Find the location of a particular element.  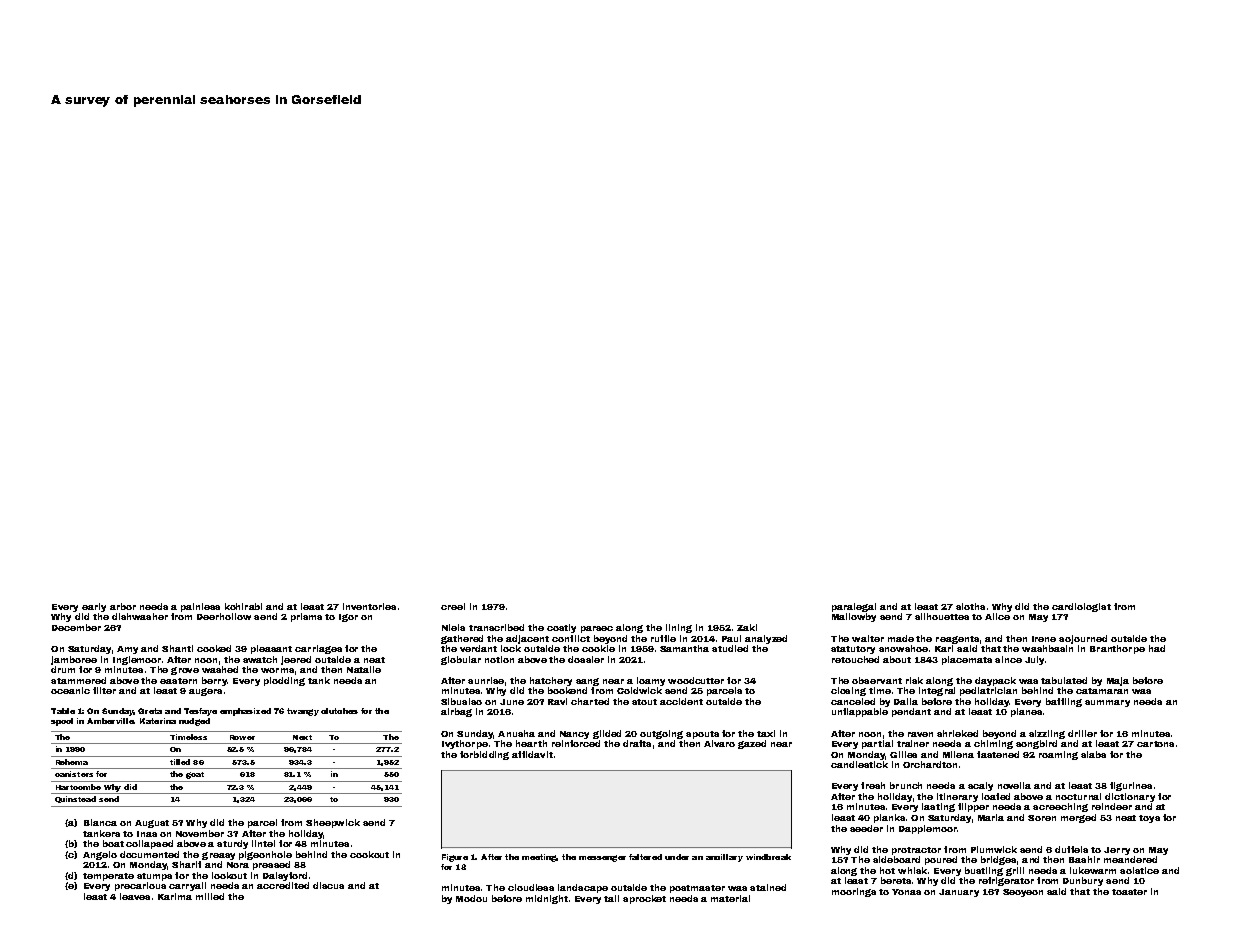

made is located at coordinates (901, 638).
